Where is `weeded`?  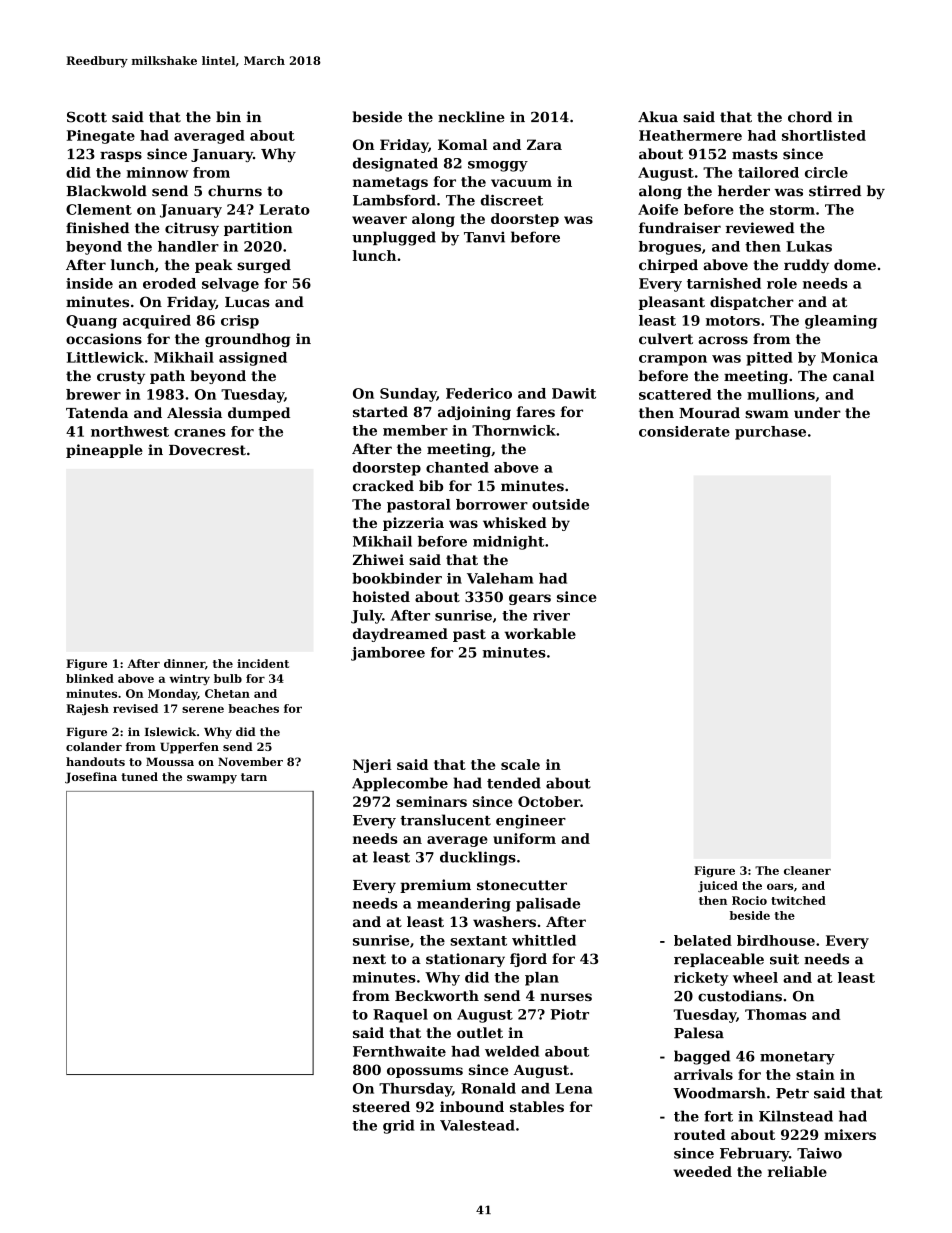
weeded is located at coordinates (703, 1171).
